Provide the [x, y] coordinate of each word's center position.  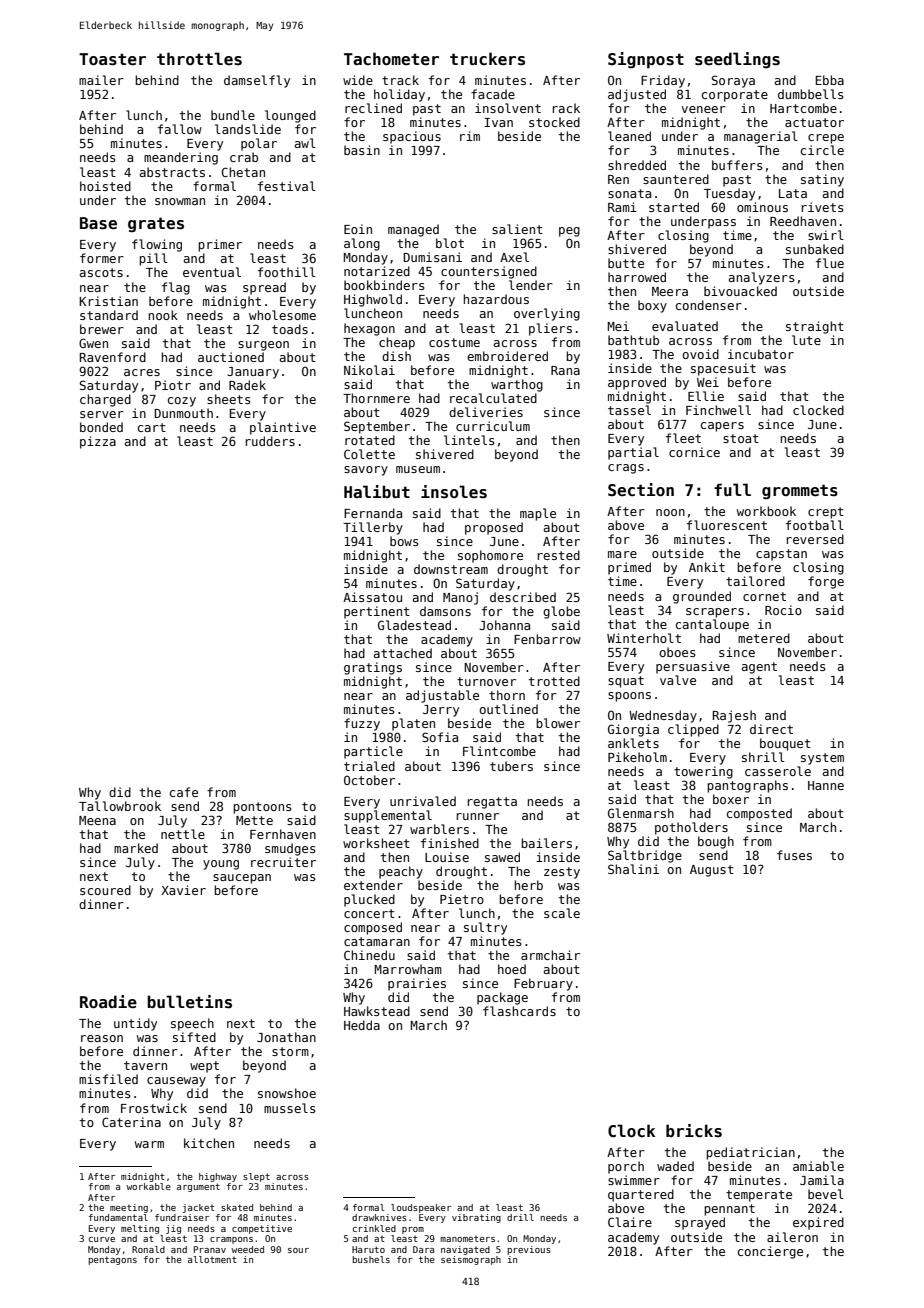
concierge [770, 1252]
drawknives [379, 1217]
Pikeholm [637, 757]
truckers [487, 59]
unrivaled [423, 801]
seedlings [737, 60]
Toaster [112, 59]
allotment [212, 1259]
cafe [184, 792]
